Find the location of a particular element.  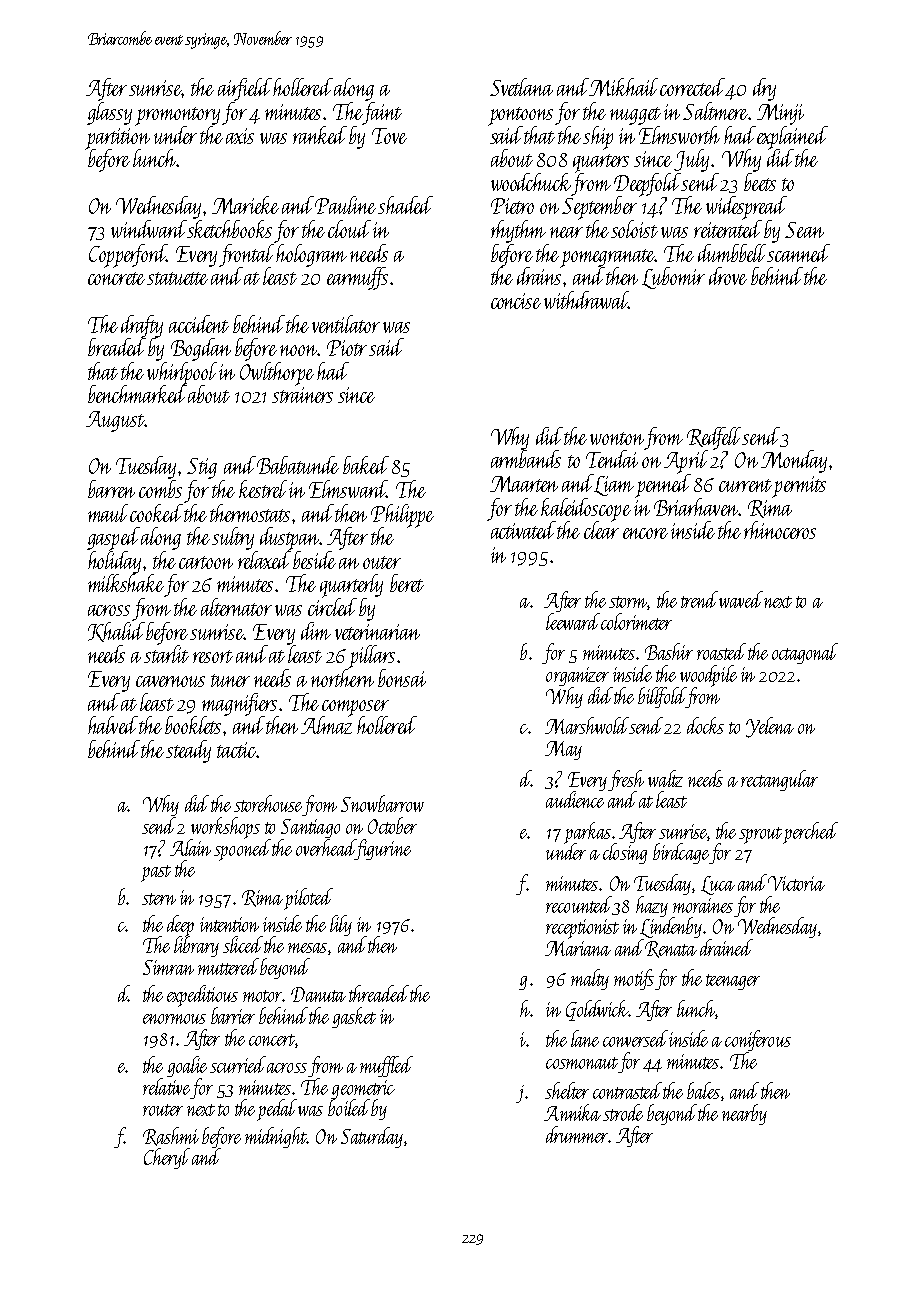

rhinoceros is located at coordinates (780, 530).
